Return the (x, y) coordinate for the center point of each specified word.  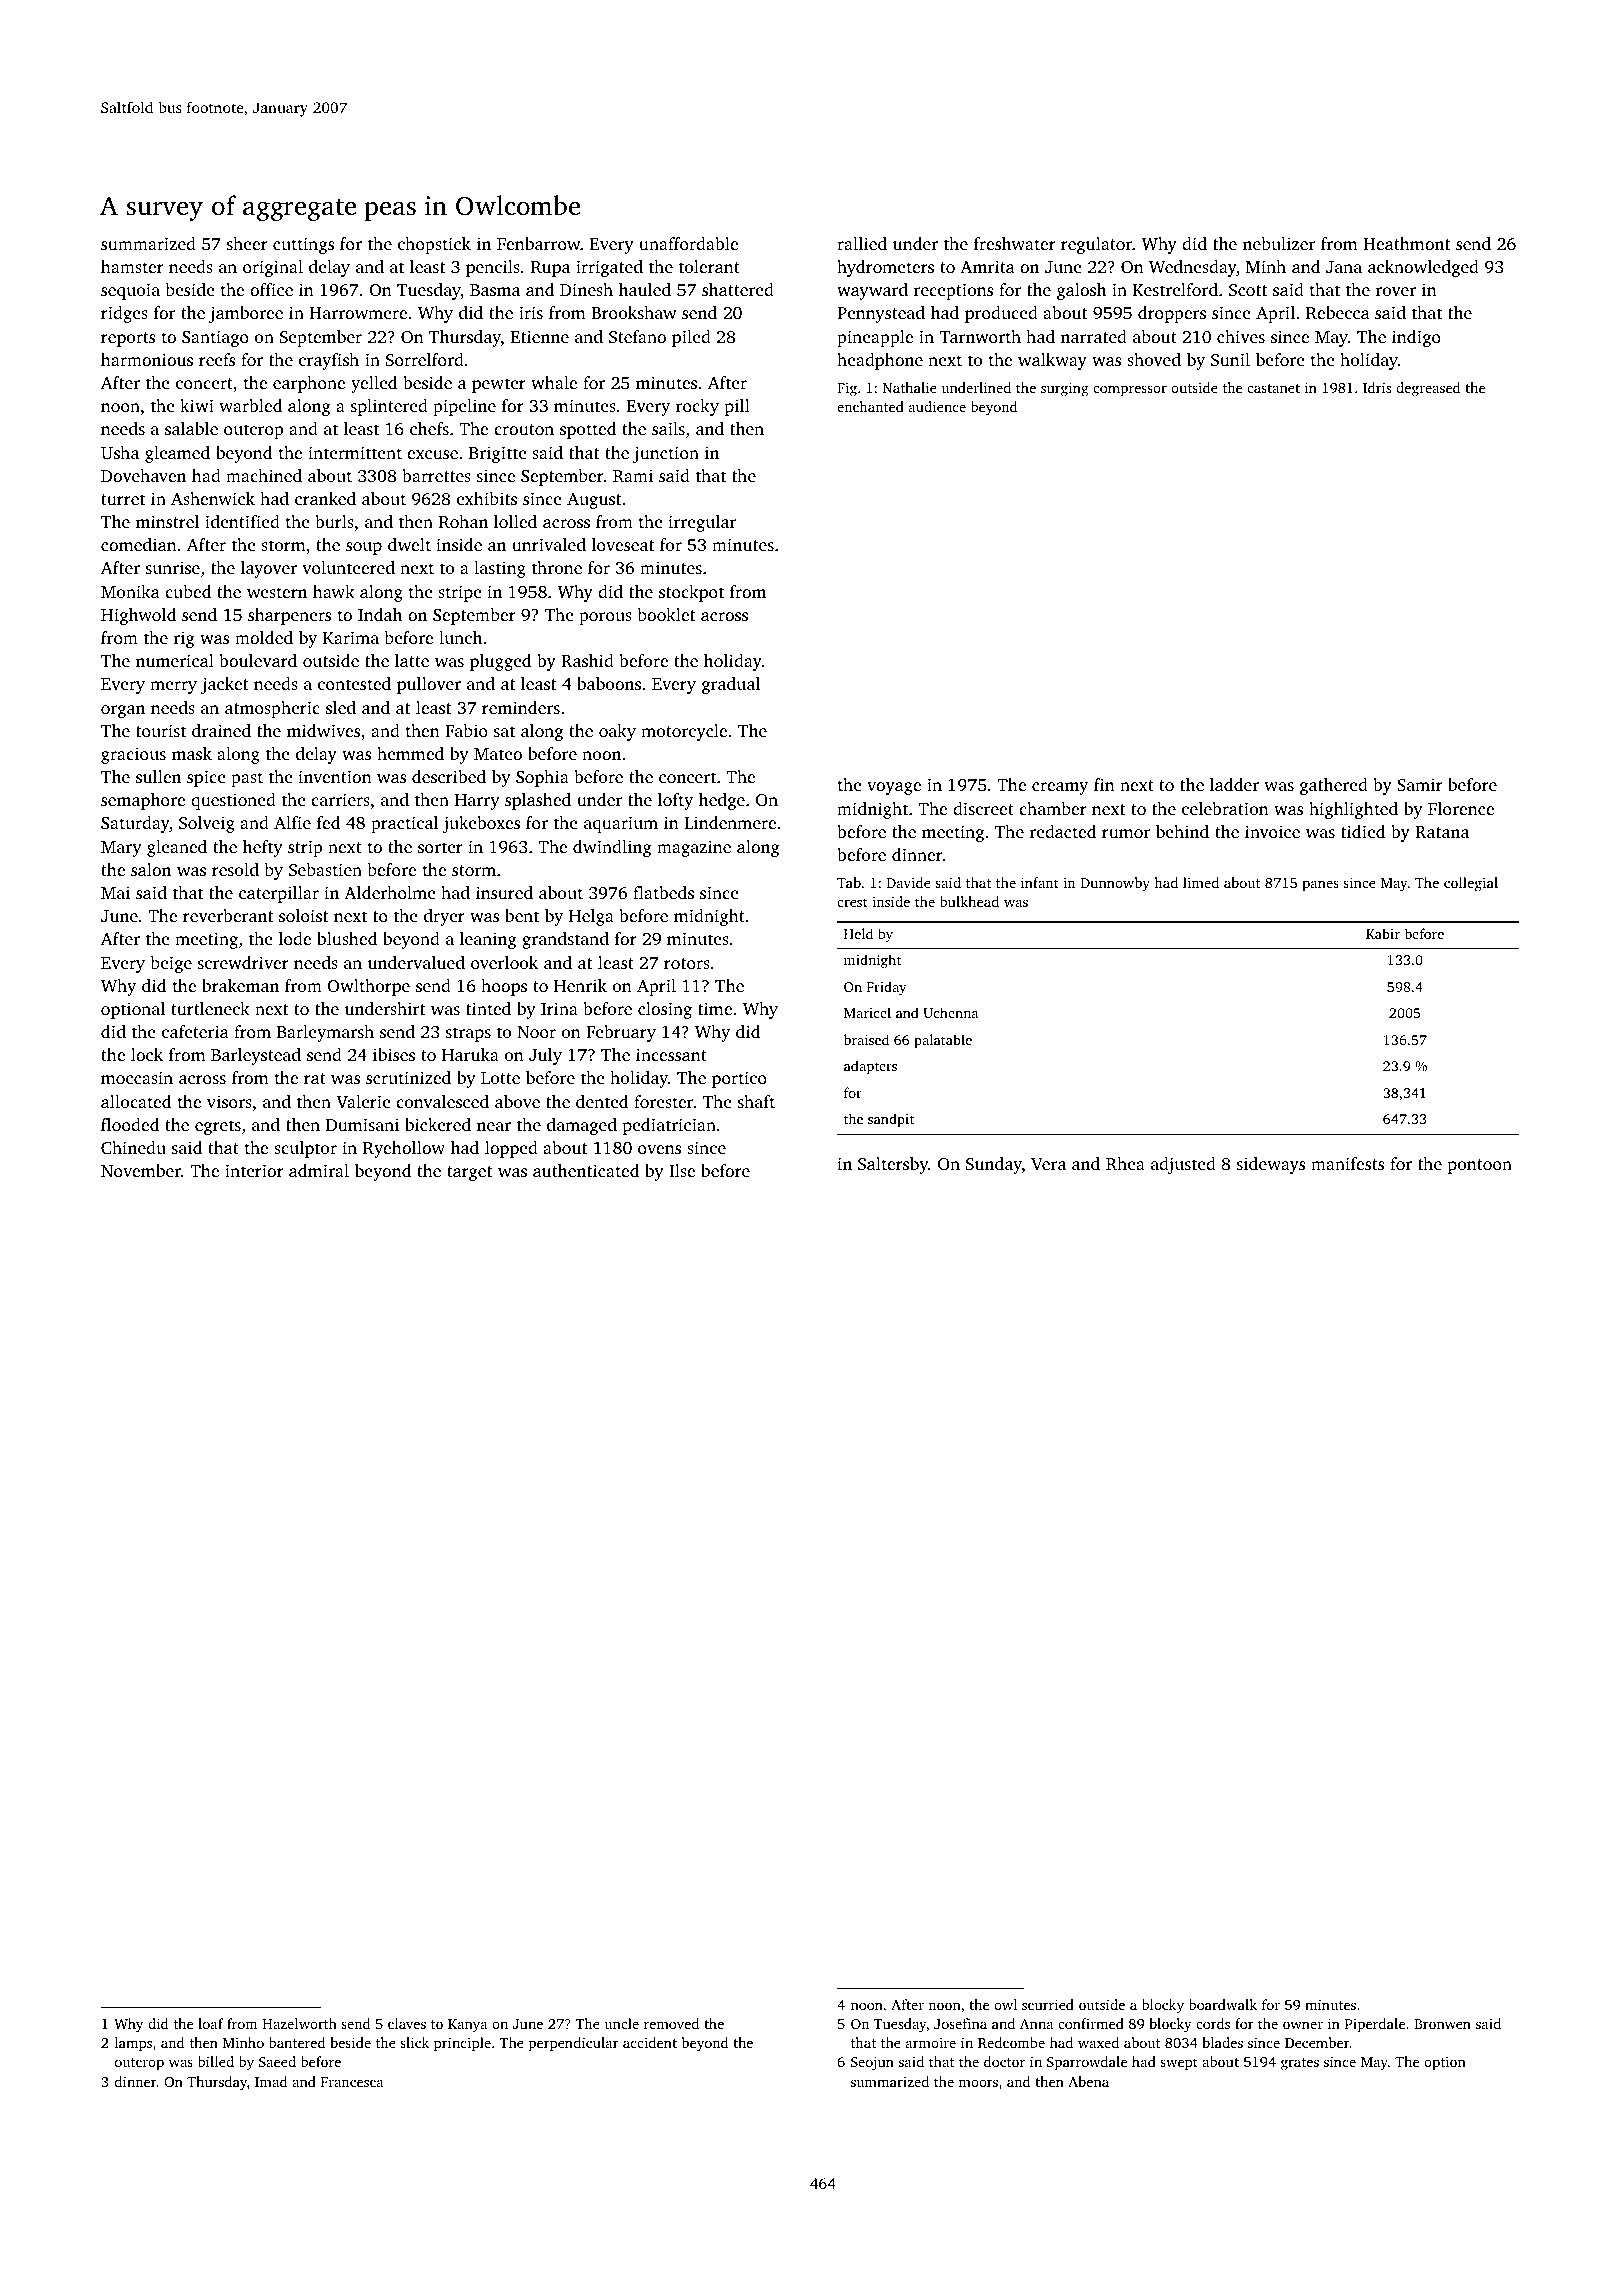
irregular (702, 523)
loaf (211, 2023)
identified (242, 521)
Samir (1420, 785)
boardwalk (1223, 2004)
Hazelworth (299, 2023)
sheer (247, 243)
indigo (1416, 338)
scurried (1048, 2004)
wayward (872, 291)
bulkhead (969, 901)
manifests (1347, 1163)
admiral (319, 1170)
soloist (304, 915)
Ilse (682, 1170)
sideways (1271, 1165)
